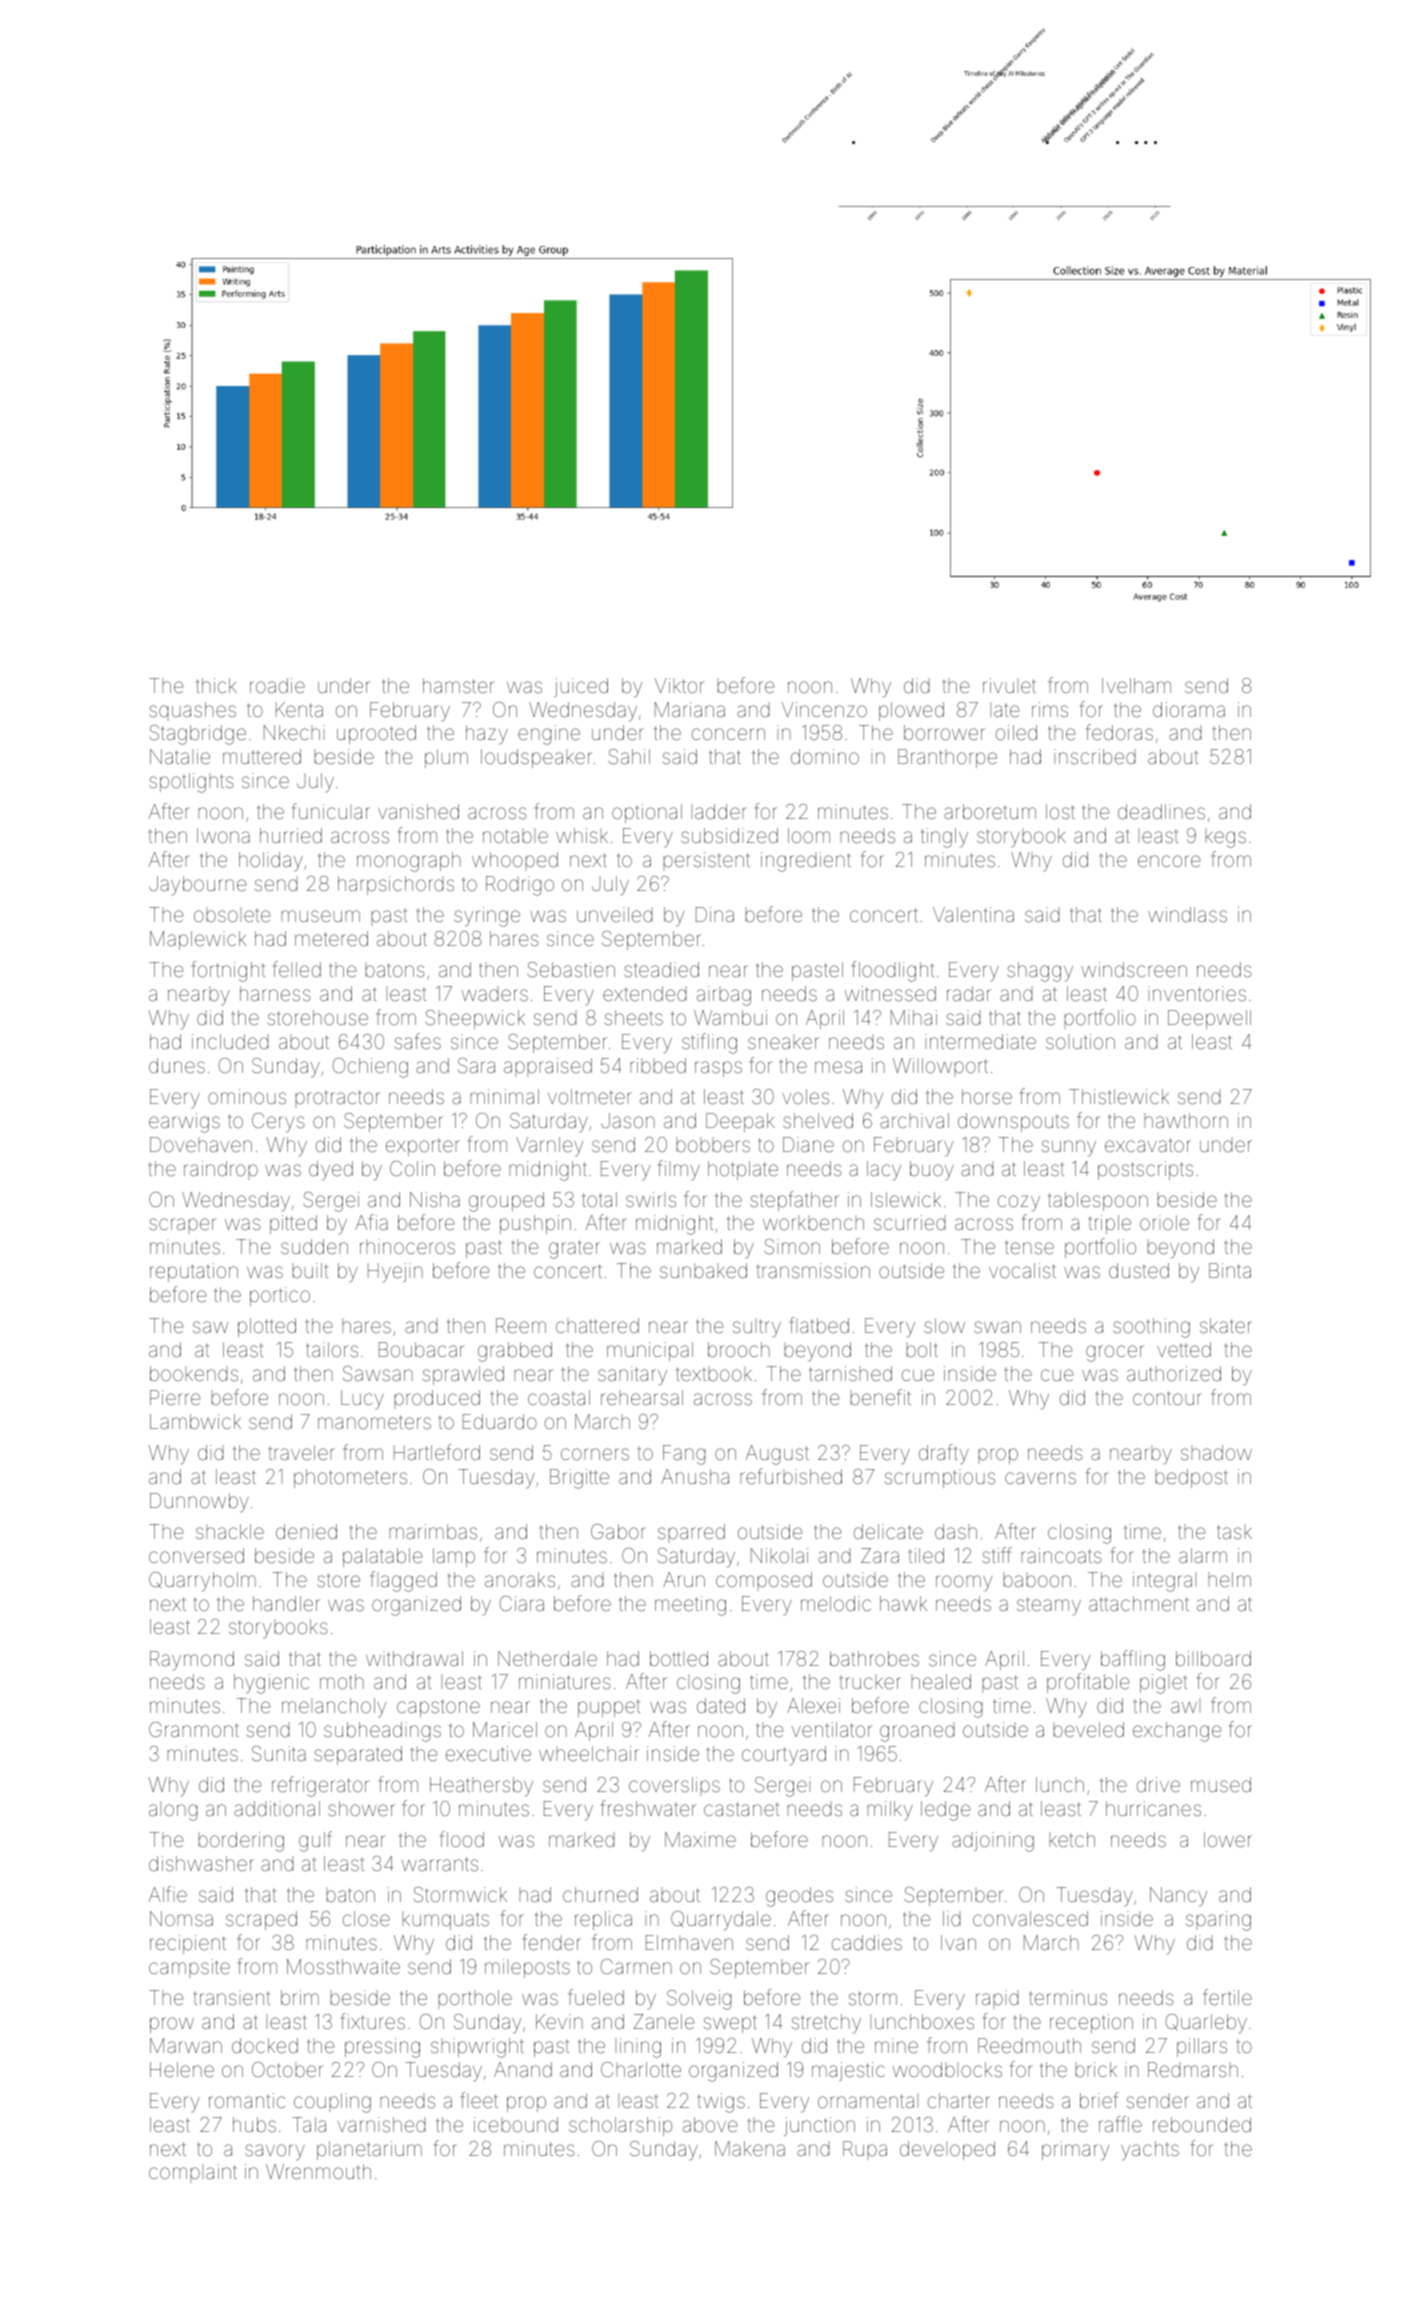 The height and width of the screenshot is (2308, 1401). Describe the element at coordinates (481, 1787) in the screenshot. I see `Heathersby` at that location.
